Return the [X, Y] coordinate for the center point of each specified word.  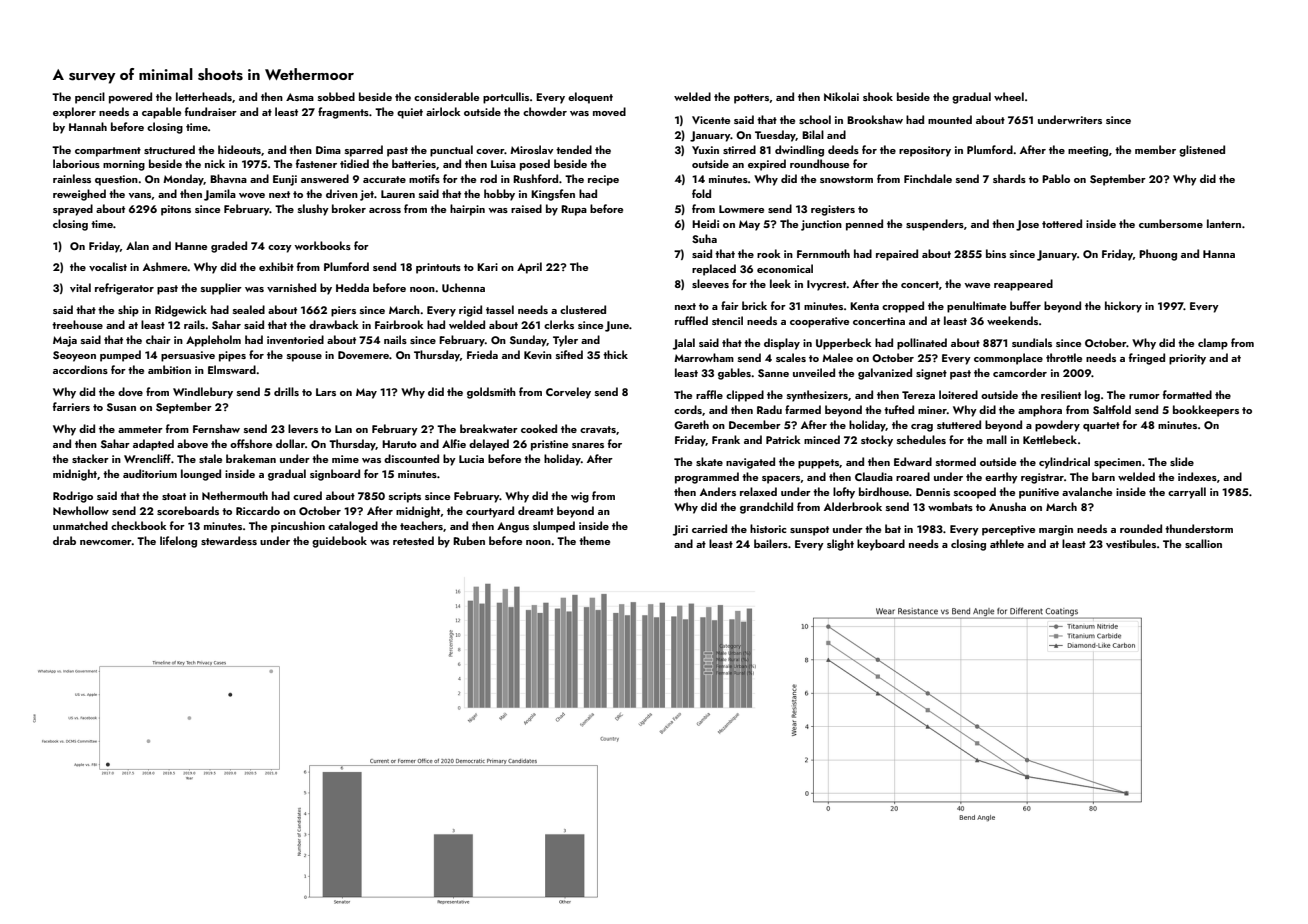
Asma [300, 97]
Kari [487, 267]
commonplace [1008, 359]
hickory [1123, 307]
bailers [771, 543]
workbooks [322, 245]
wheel [1009, 96]
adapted [153, 445]
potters [751, 99]
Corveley [568, 393]
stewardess [229, 540]
